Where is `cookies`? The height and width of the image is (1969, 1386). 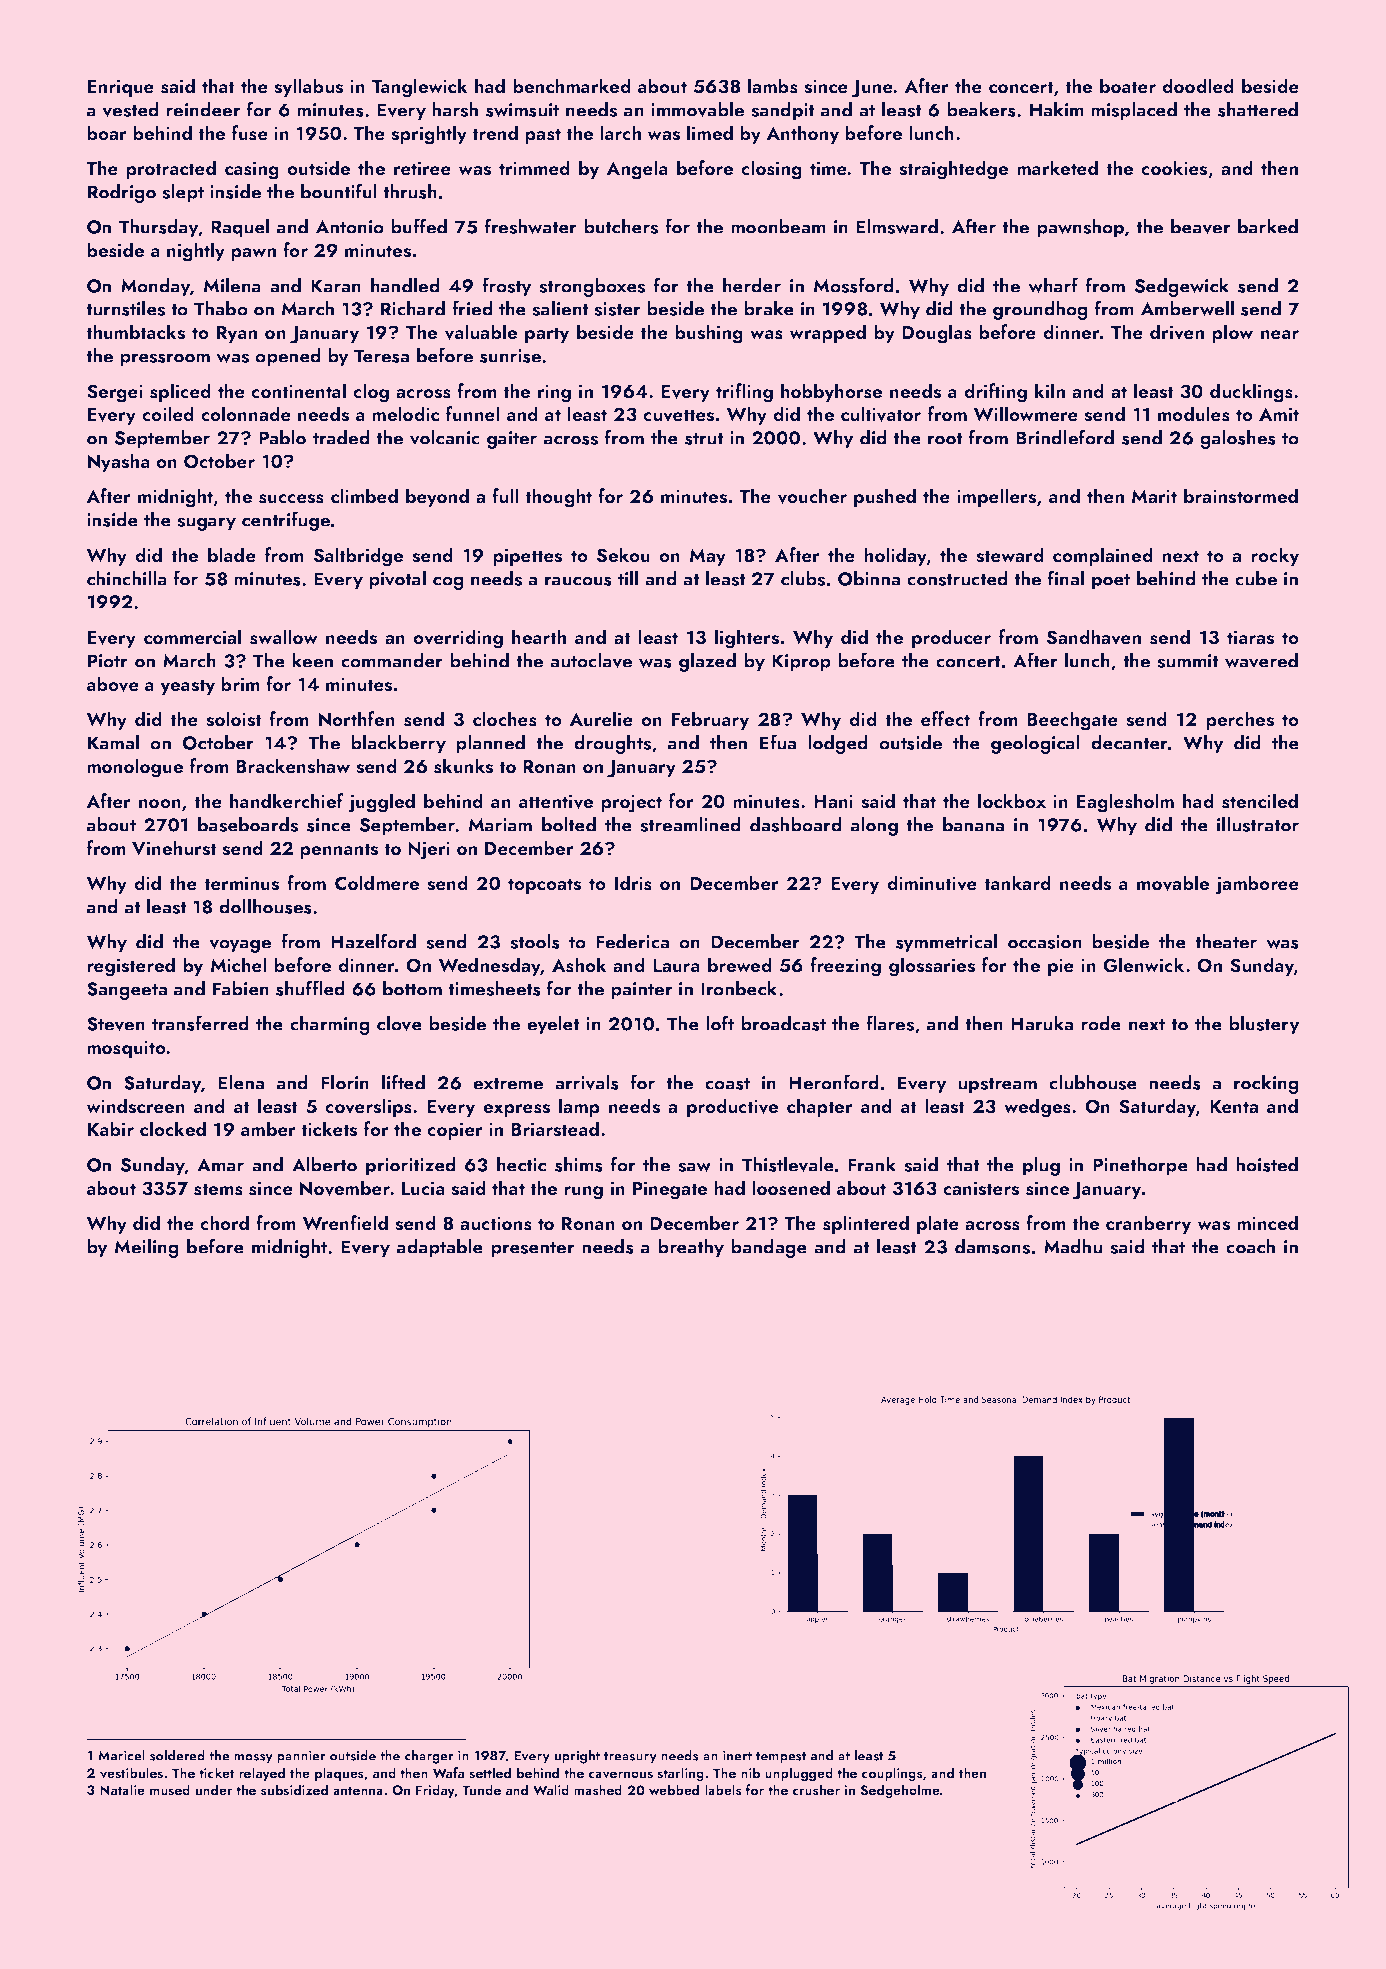
cookies is located at coordinates (1174, 168).
